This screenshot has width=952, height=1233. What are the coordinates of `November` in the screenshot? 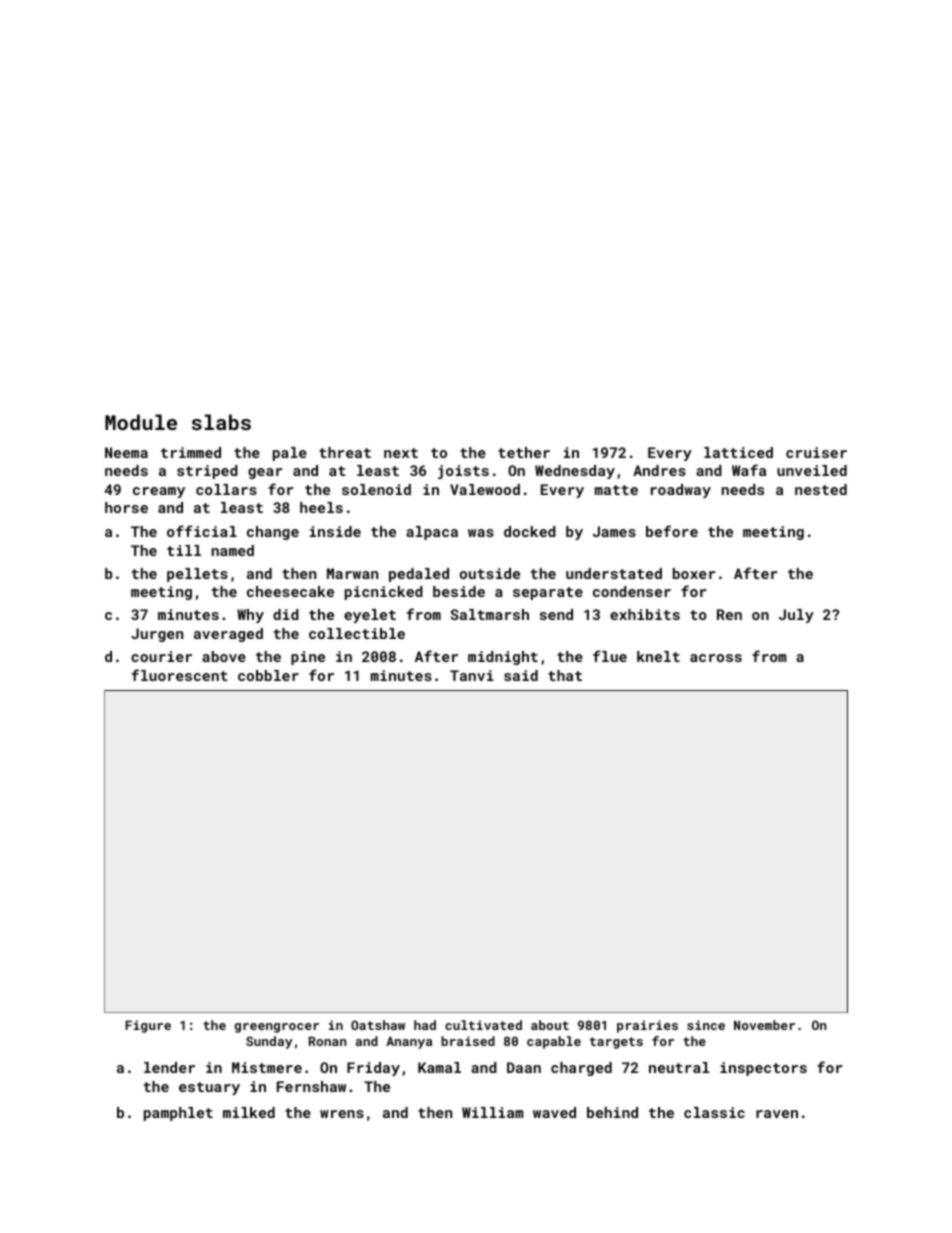 It's located at (764, 1025).
